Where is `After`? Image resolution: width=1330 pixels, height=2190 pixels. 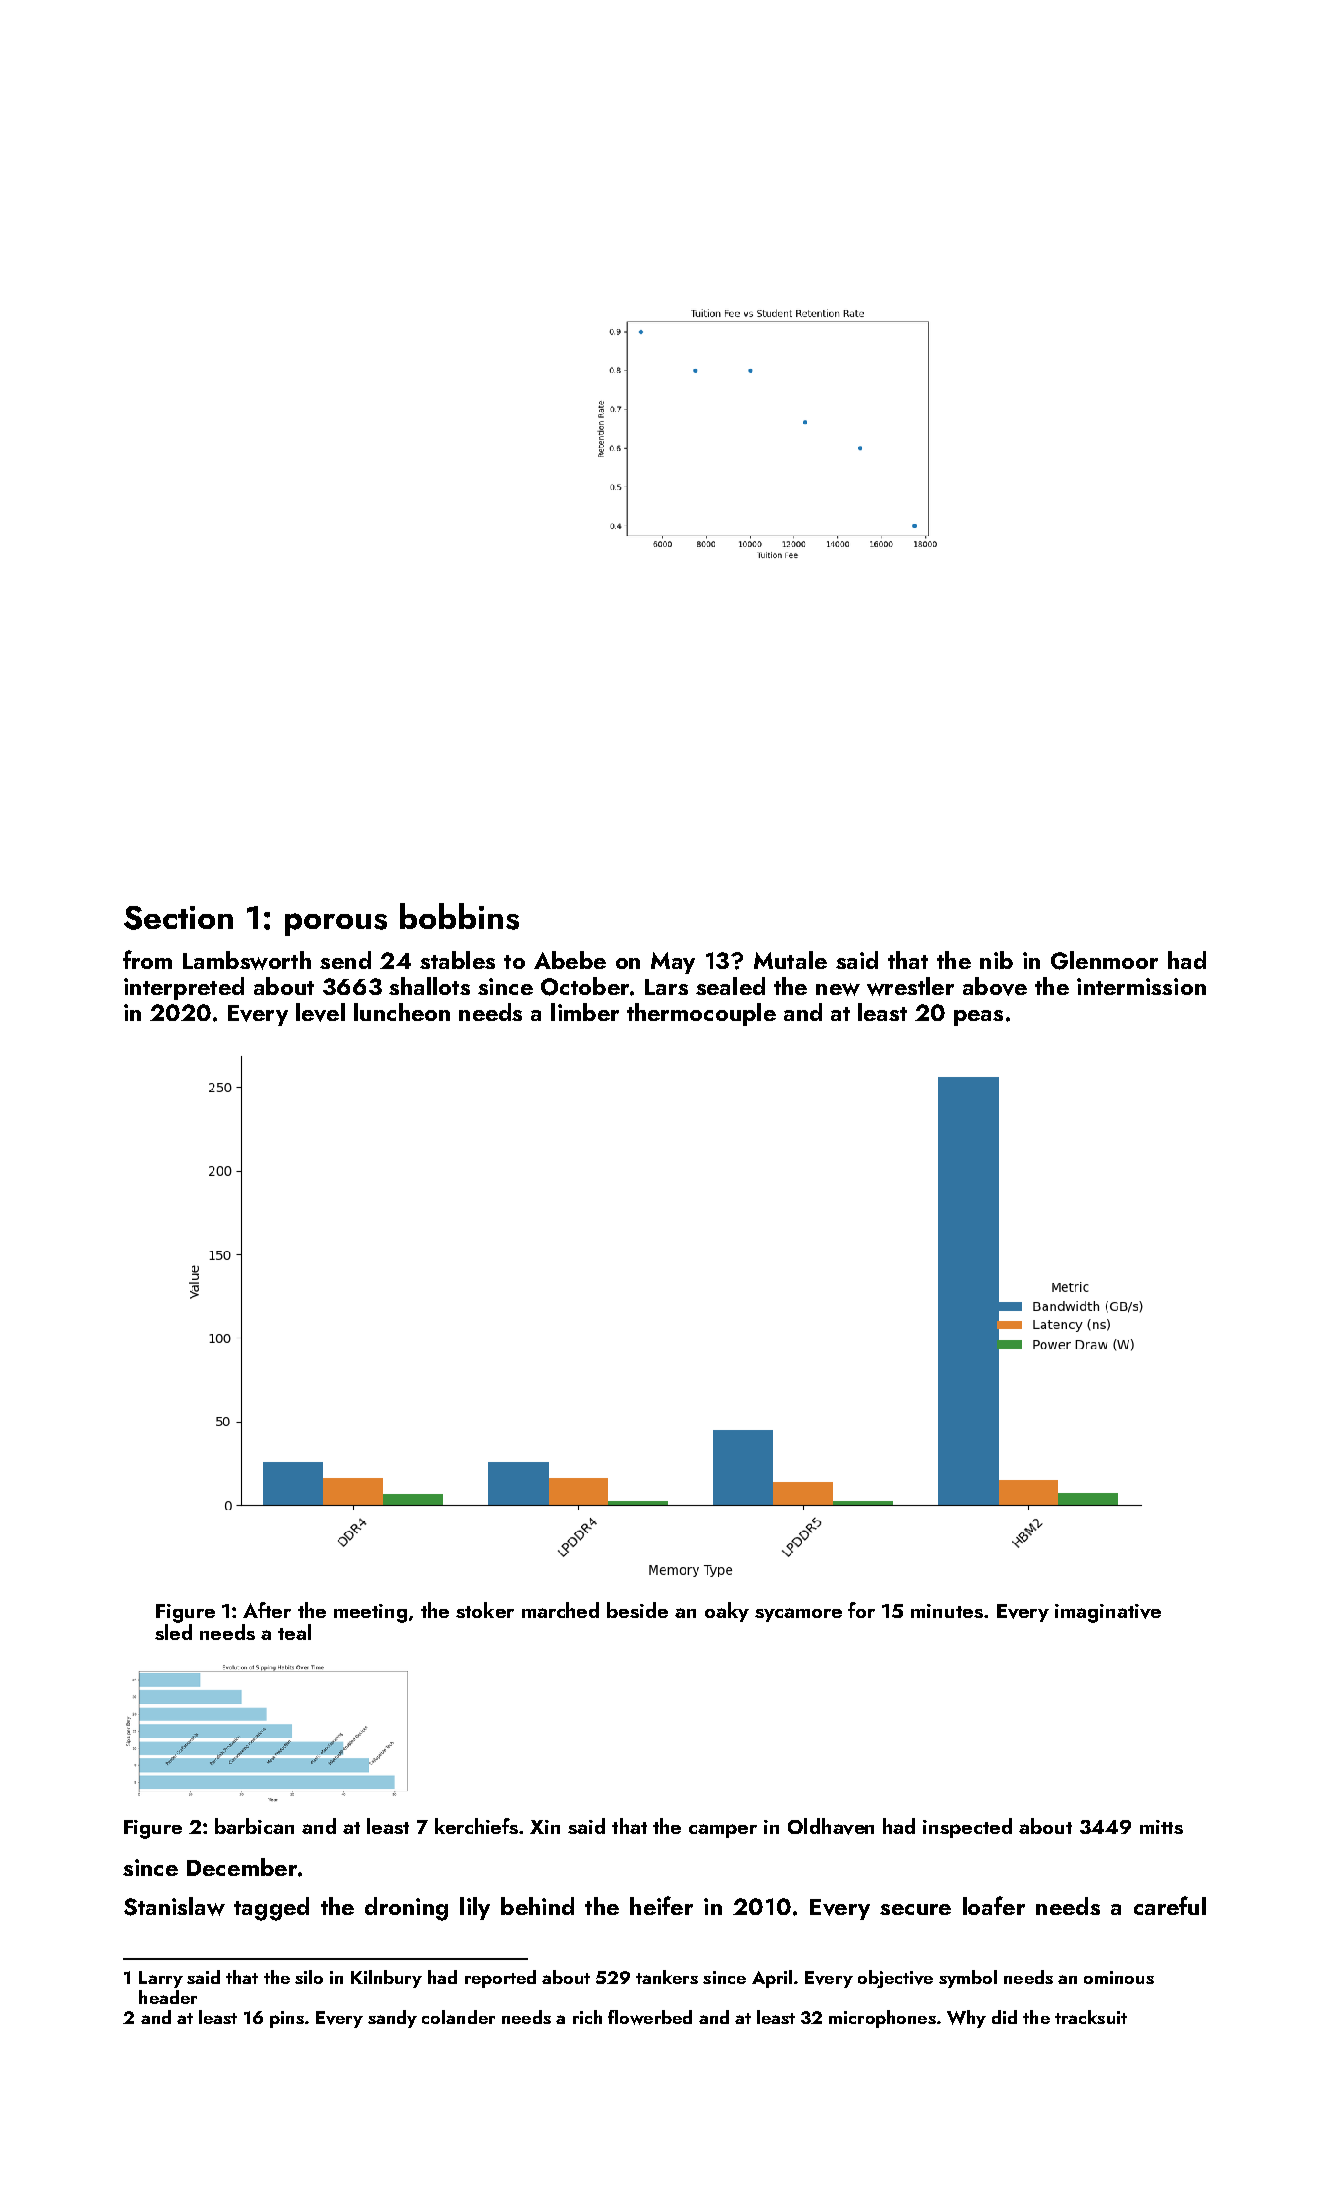
After is located at coordinates (267, 1610).
